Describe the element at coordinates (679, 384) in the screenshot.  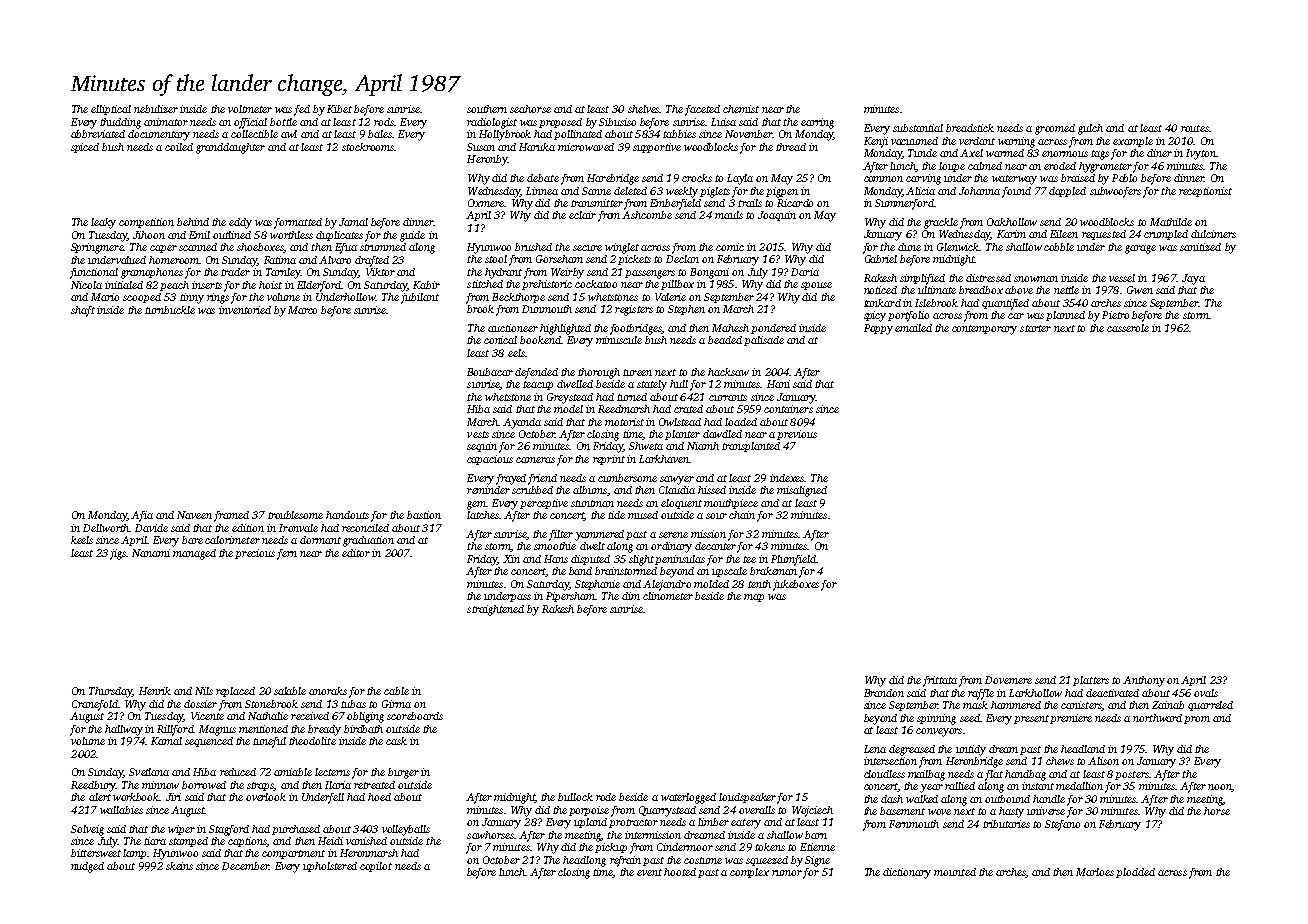
I see `hull` at that location.
